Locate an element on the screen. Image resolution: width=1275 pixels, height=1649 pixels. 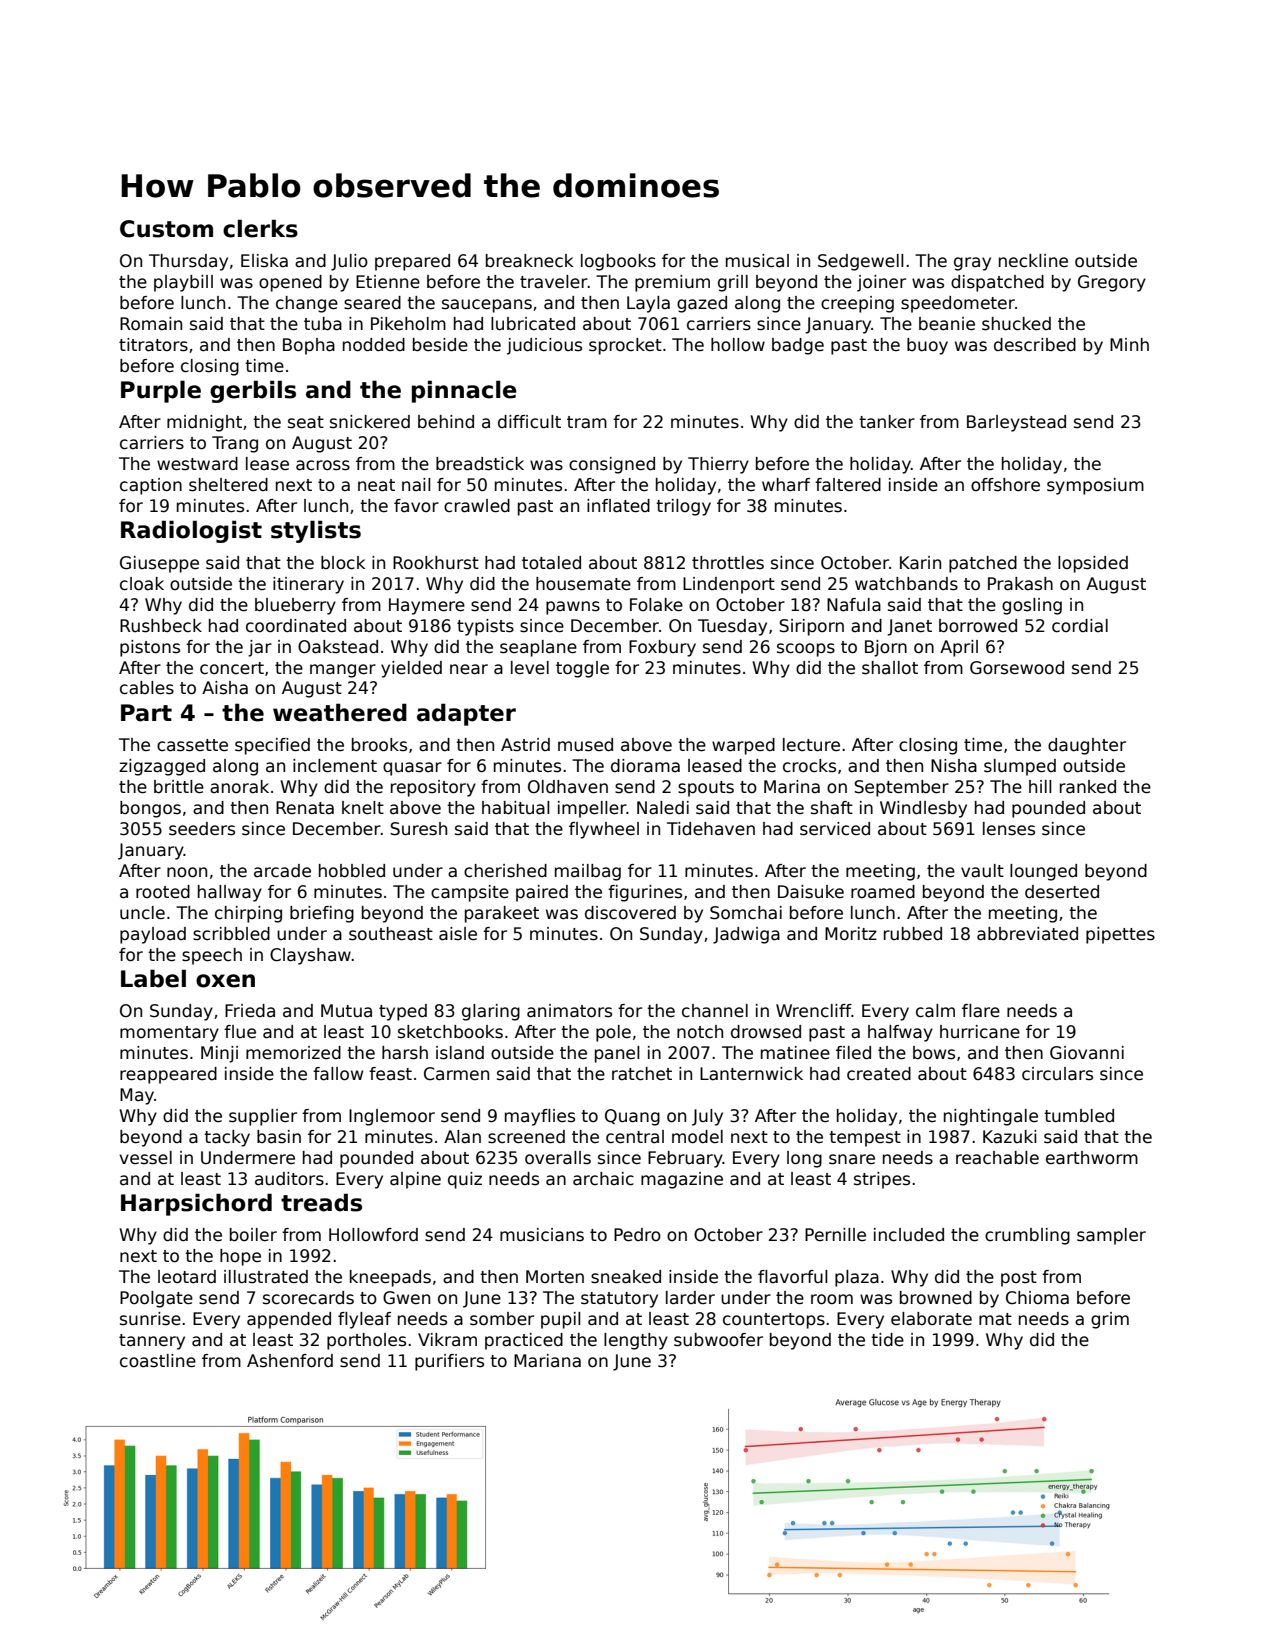
pipettes is located at coordinates (1120, 935).
